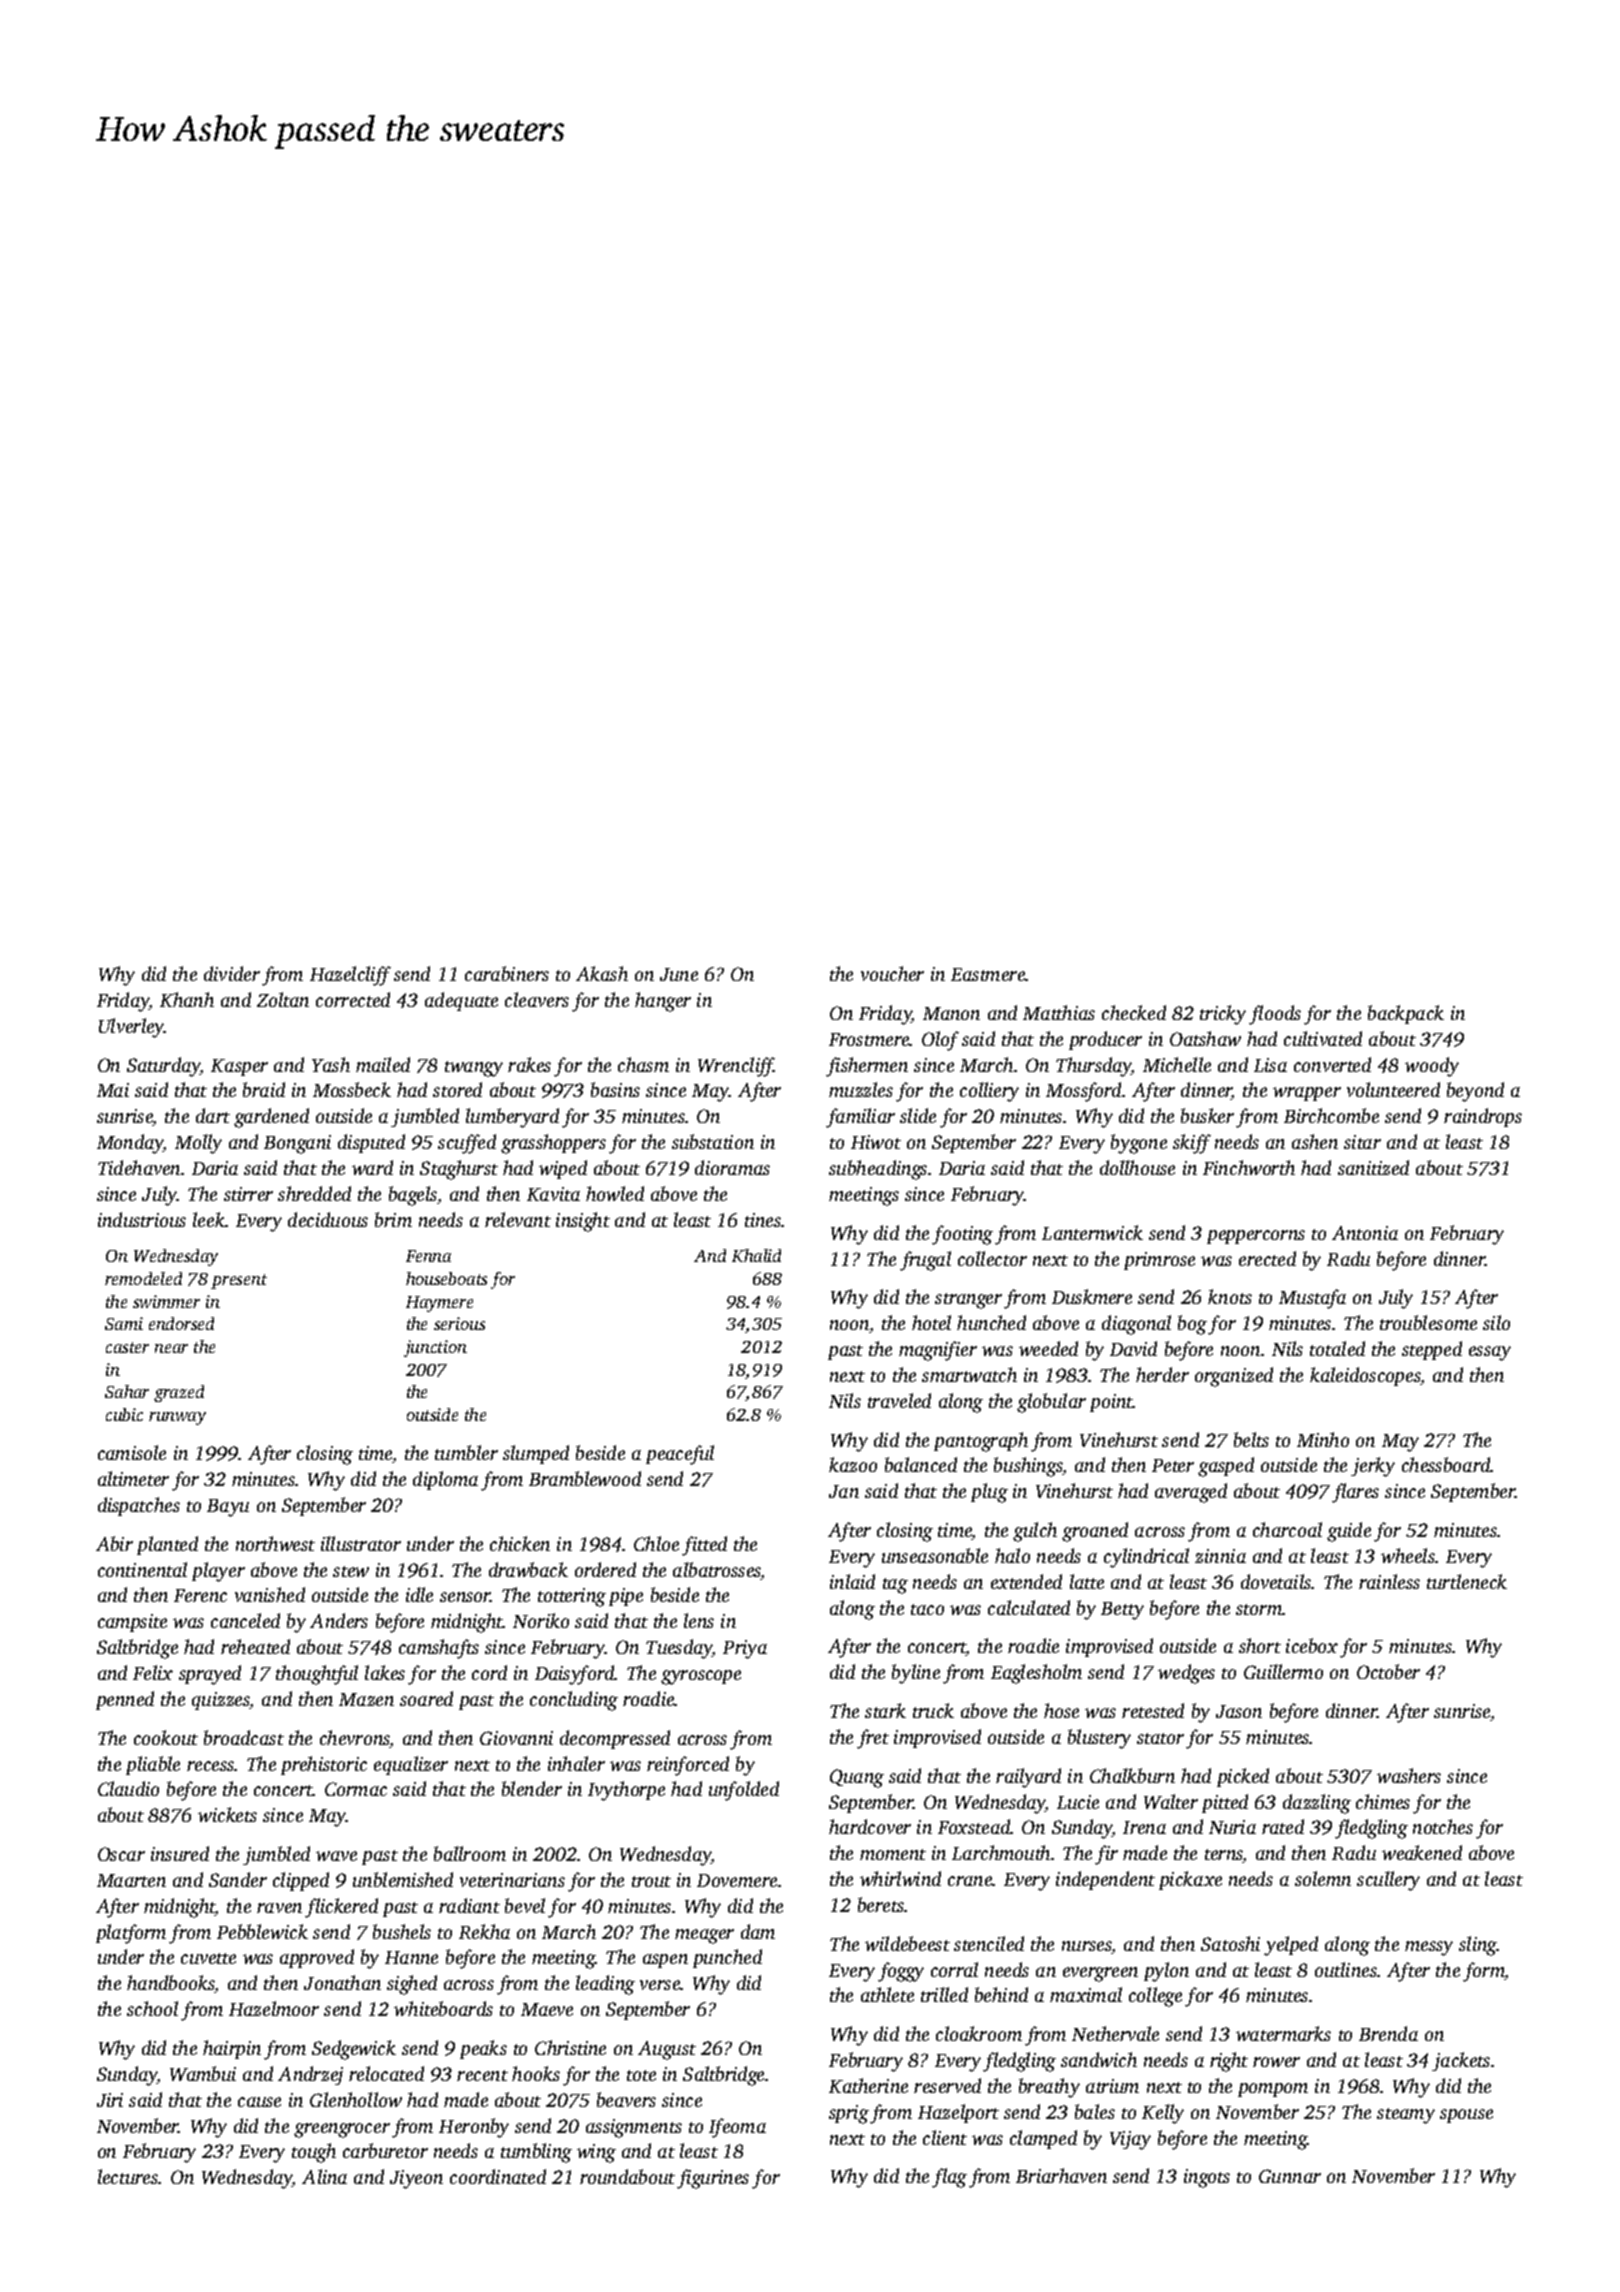 The width and height of the screenshot is (1620, 2292). I want to click on insight, so click(583, 1222).
